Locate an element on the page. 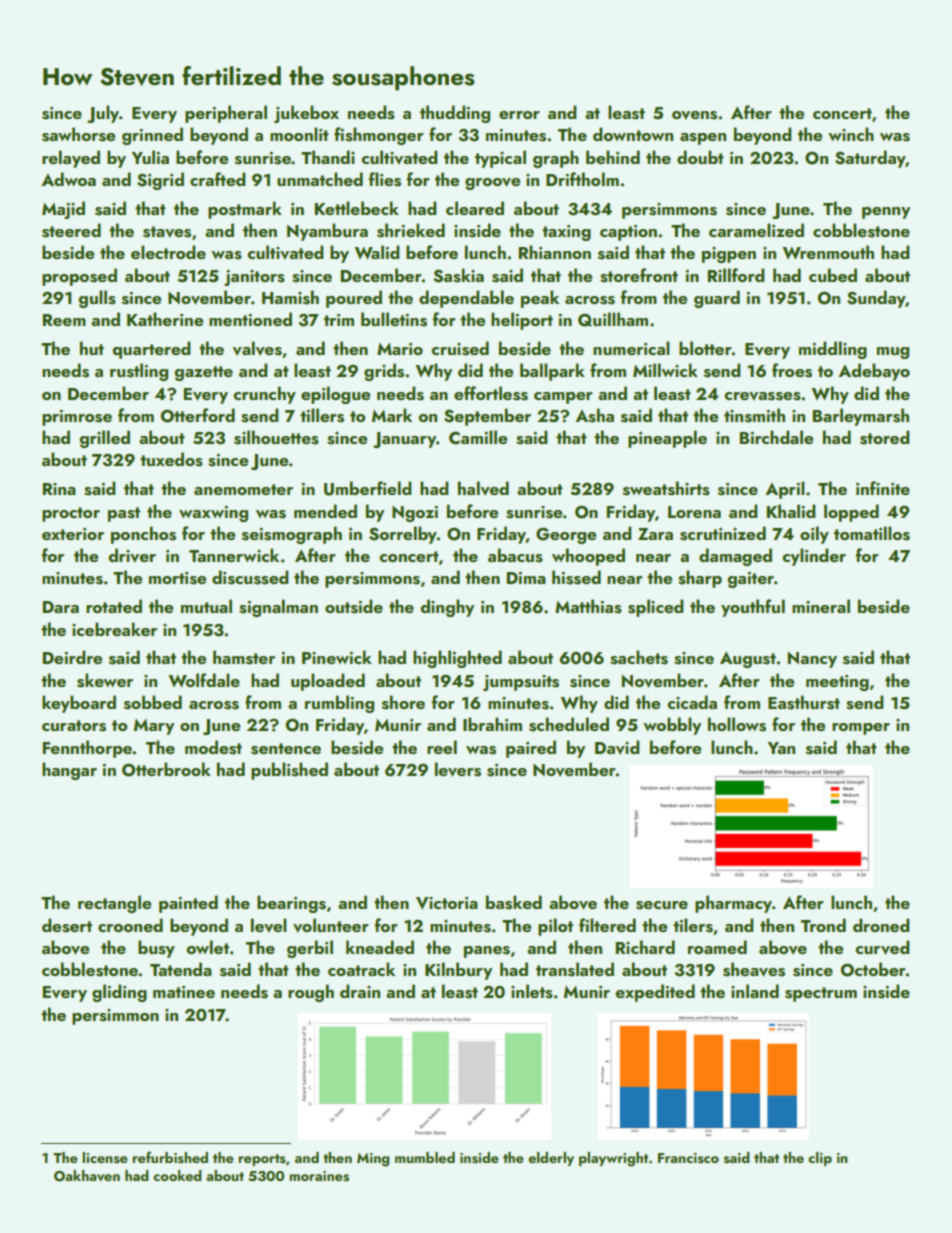 The height and width of the document is (1233, 952). painted is located at coordinates (188, 904).
